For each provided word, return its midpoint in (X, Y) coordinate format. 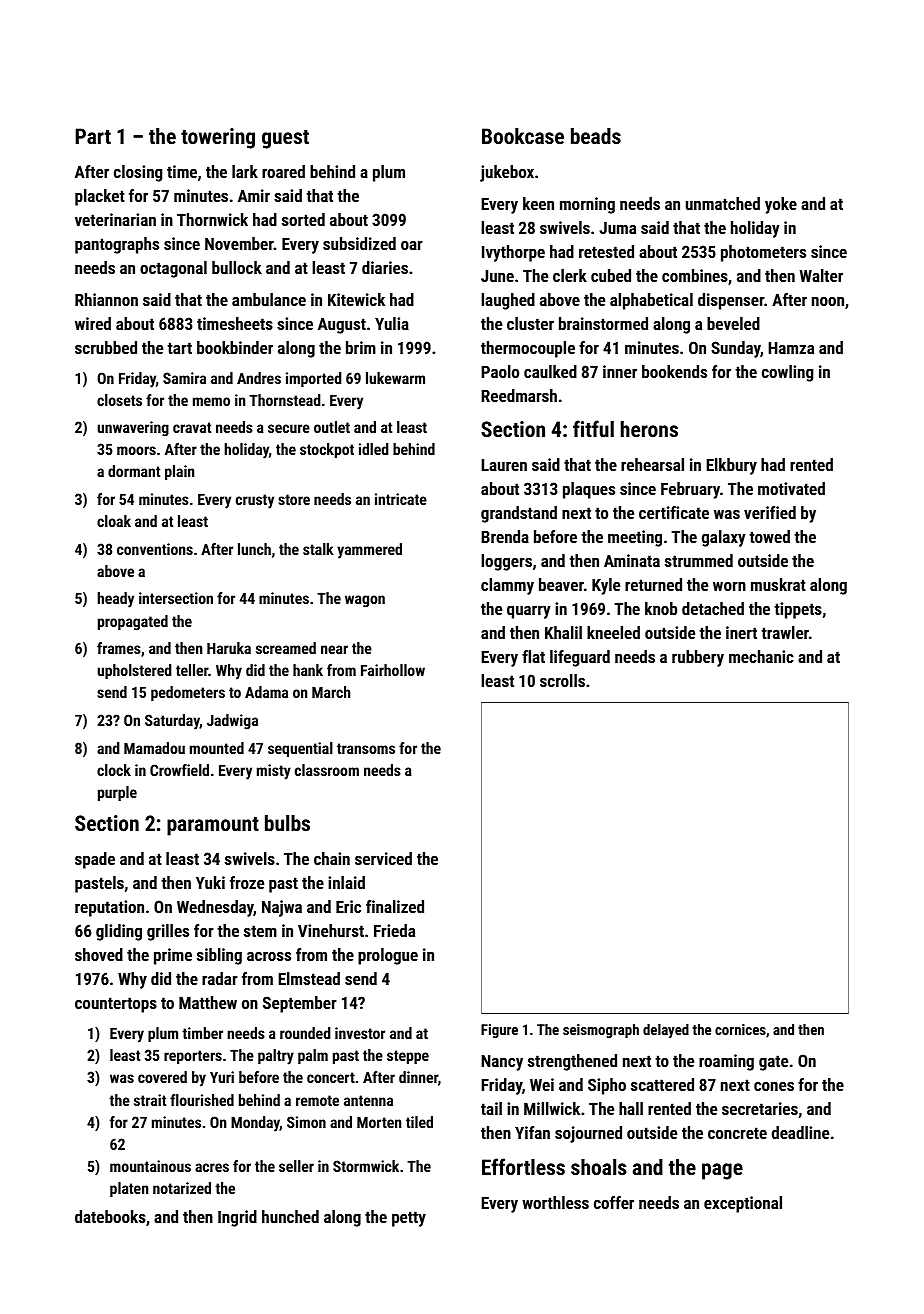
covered (162, 1077)
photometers (763, 253)
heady (115, 600)
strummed (699, 560)
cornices (740, 1029)
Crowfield (179, 770)
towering (218, 138)
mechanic (761, 656)
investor (360, 1033)
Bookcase (523, 136)
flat (533, 656)
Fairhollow (393, 670)
